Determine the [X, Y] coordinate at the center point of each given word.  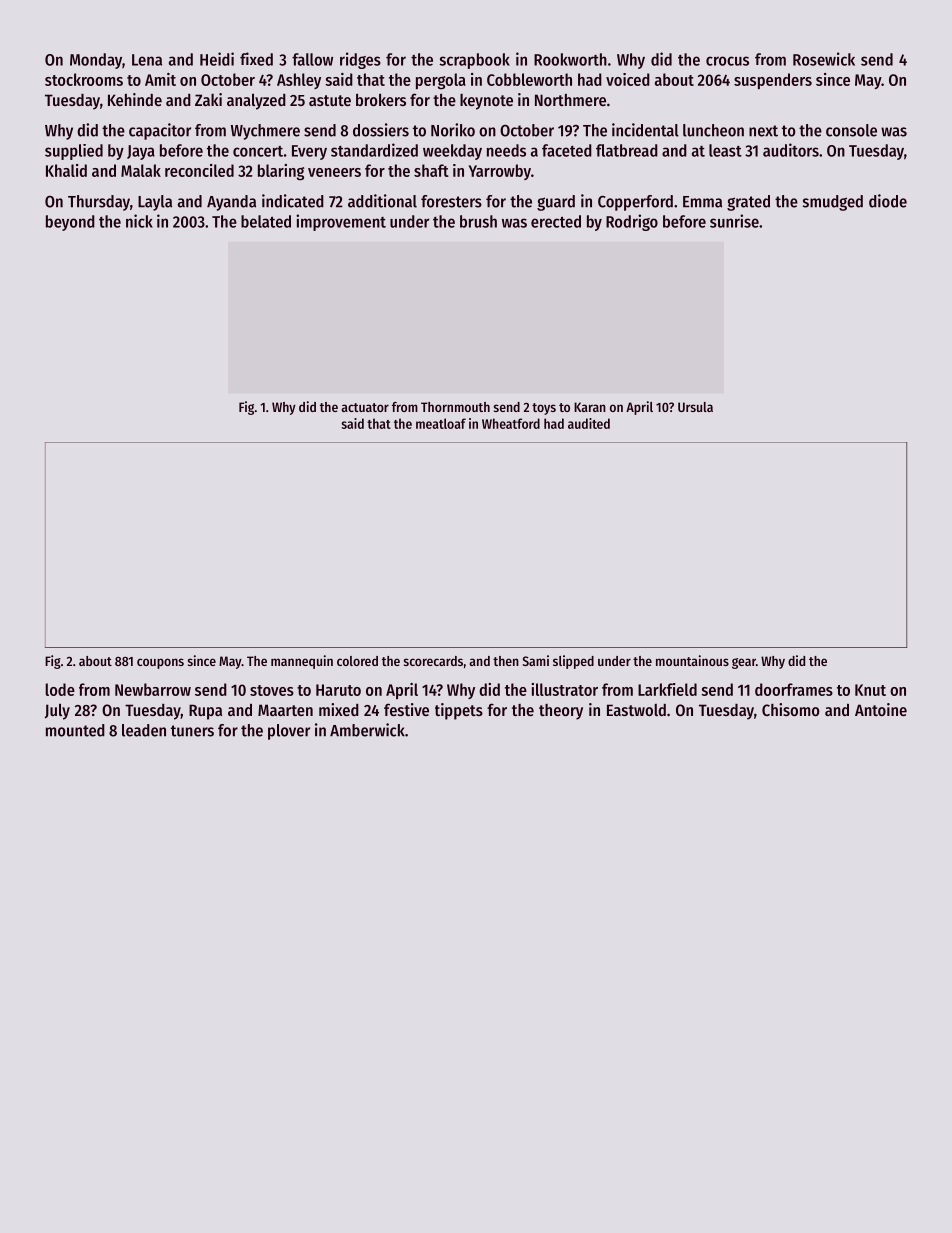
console [851, 130]
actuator [365, 407]
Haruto [338, 690]
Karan [590, 407]
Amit [160, 79]
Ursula [695, 407]
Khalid [66, 170]
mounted [75, 730]
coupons [160, 663]
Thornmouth [455, 407]
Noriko [453, 130]
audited [589, 423]
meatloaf [441, 423]
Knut [870, 690]
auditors [791, 150]
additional [382, 201]
